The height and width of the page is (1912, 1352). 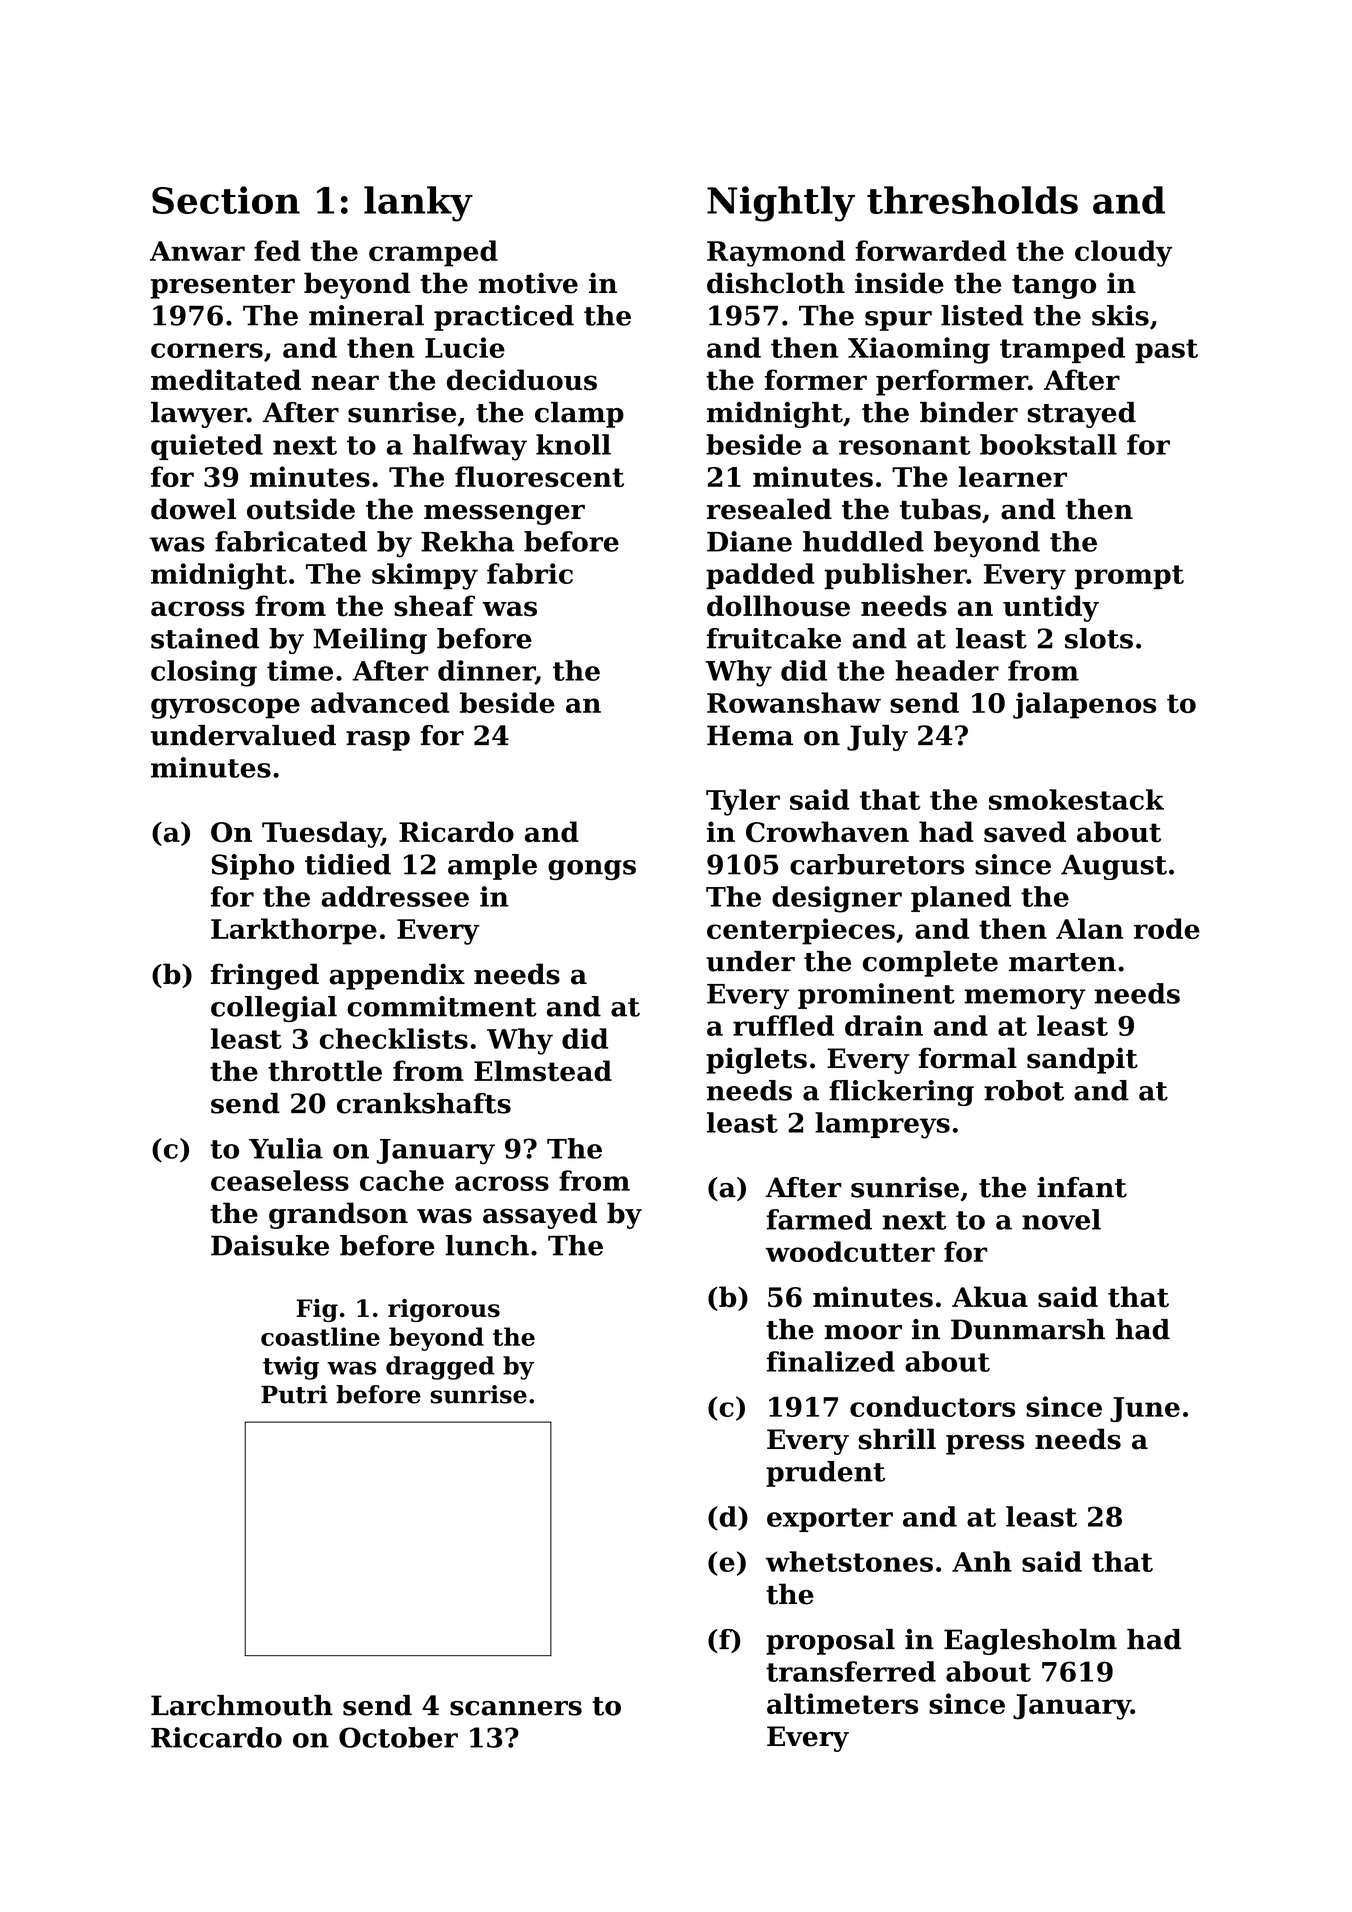 I want to click on thresholds, so click(x=972, y=200).
